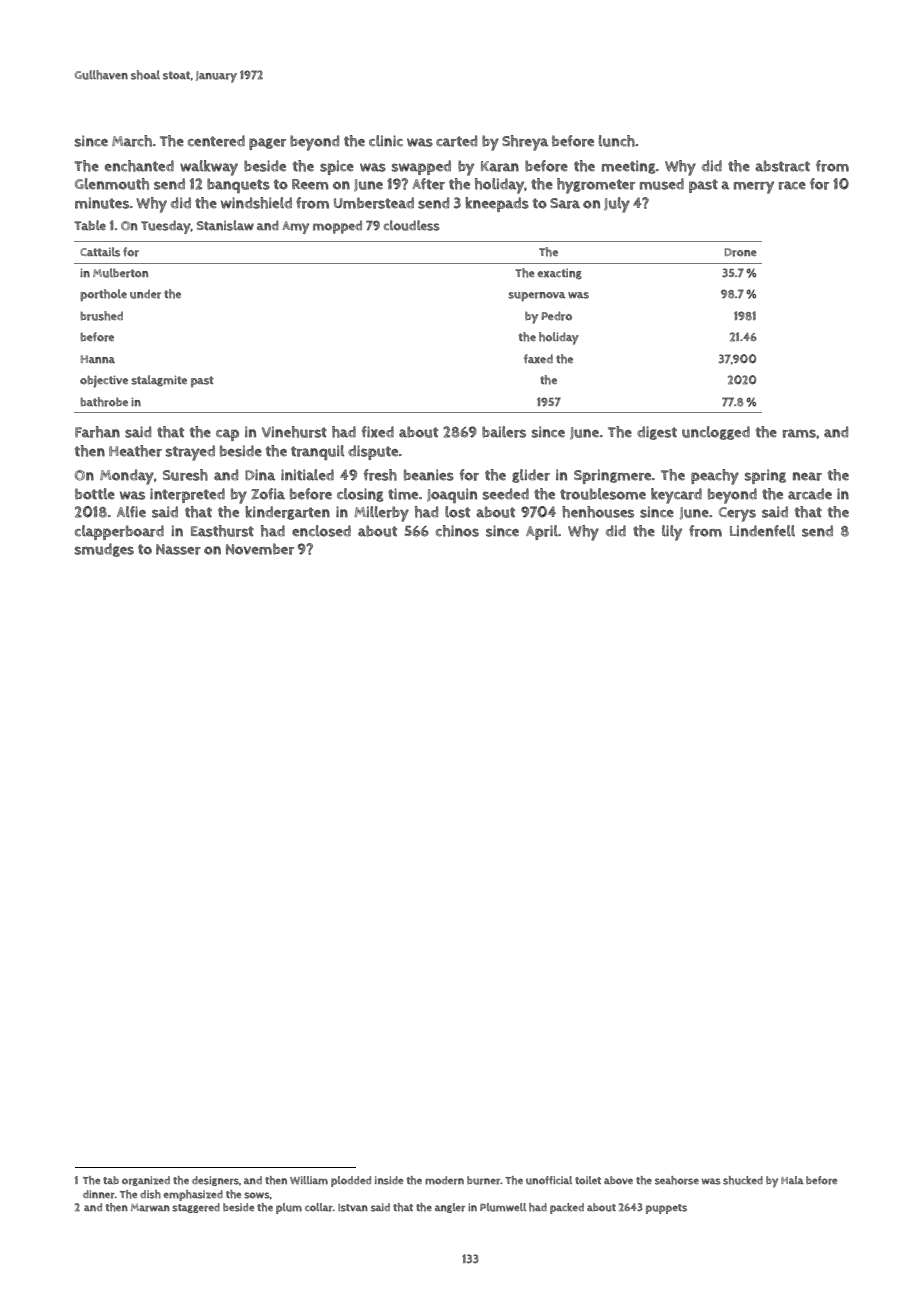 The height and width of the document is (1314, 924). What do you see at coordinates (565, 203) in the document?
I see `Sara` at bounding box center [565, 203].
